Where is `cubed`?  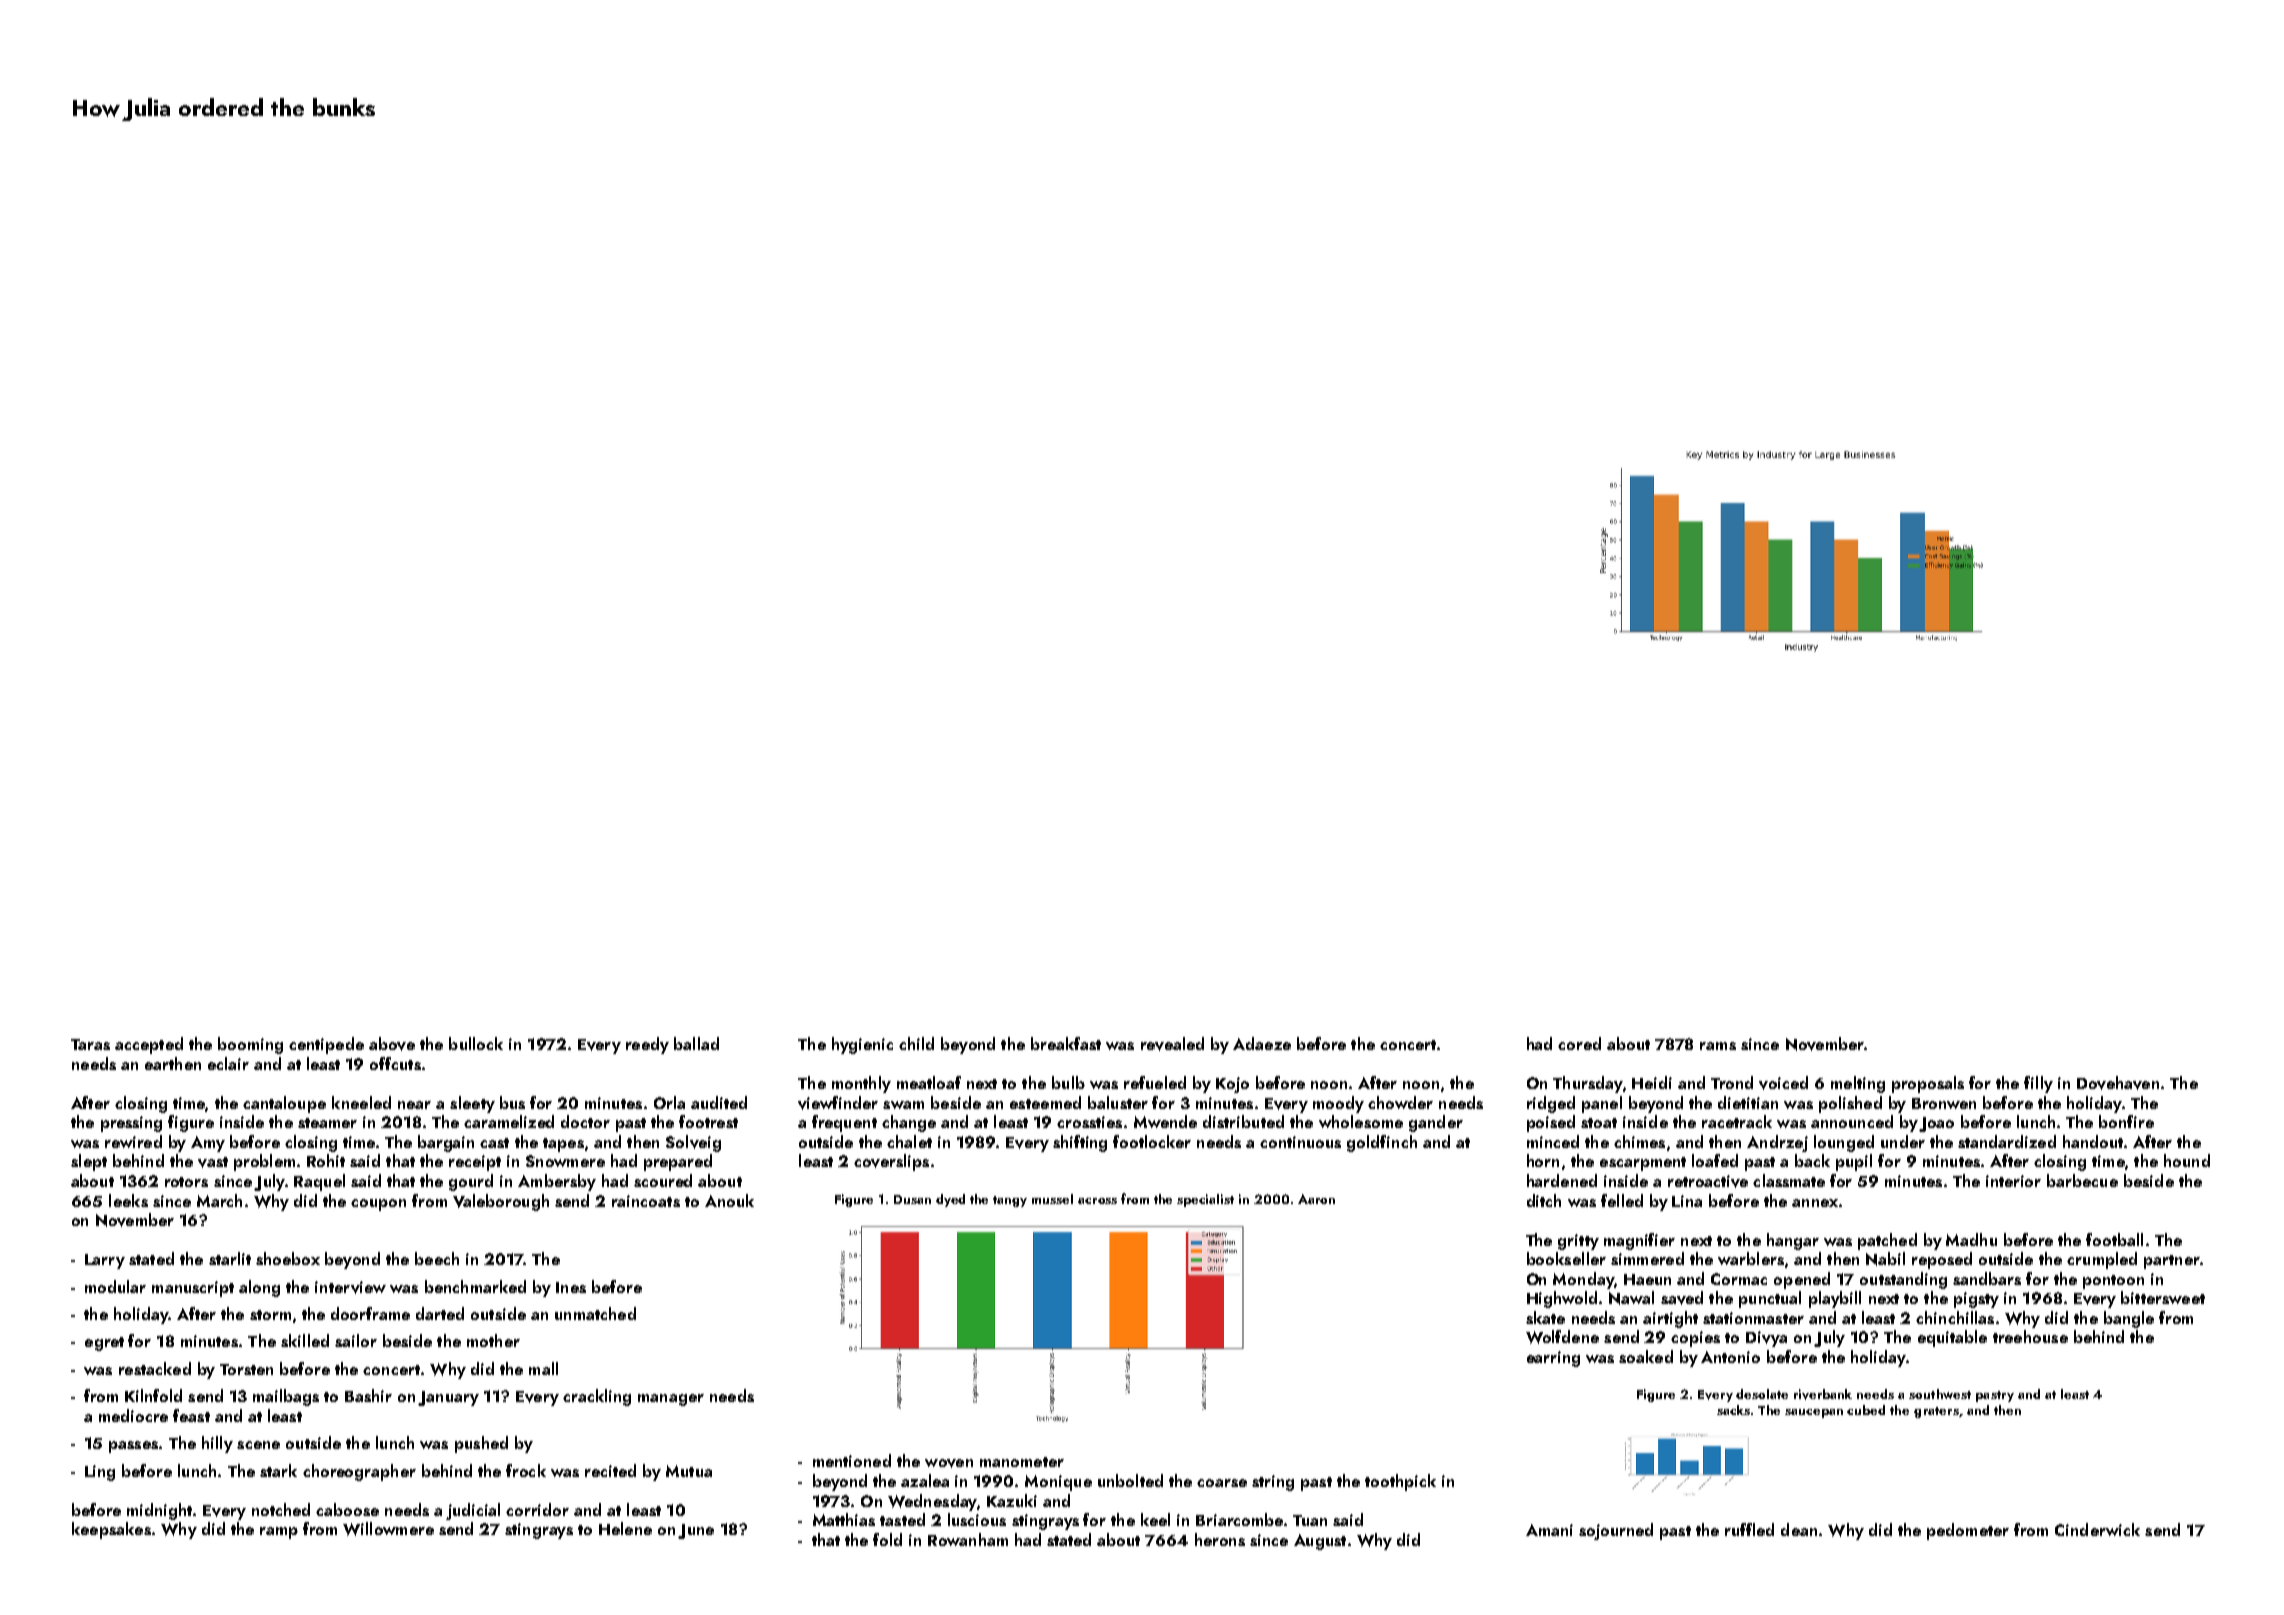 cubed is located at coordinates (1866, 1410).
